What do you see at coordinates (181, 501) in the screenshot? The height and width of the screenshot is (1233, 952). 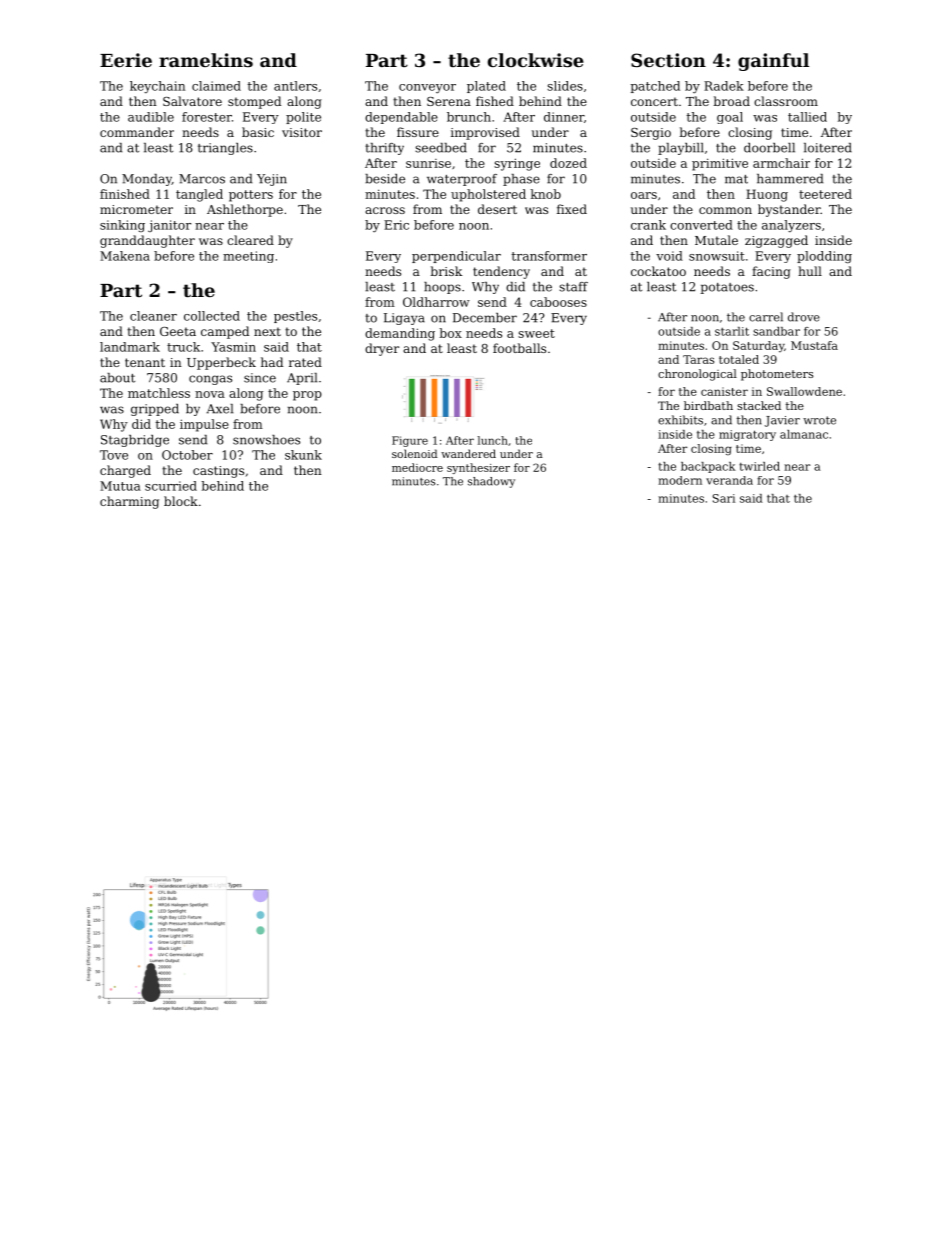 I see `block` at bounding box center [181, 501].
